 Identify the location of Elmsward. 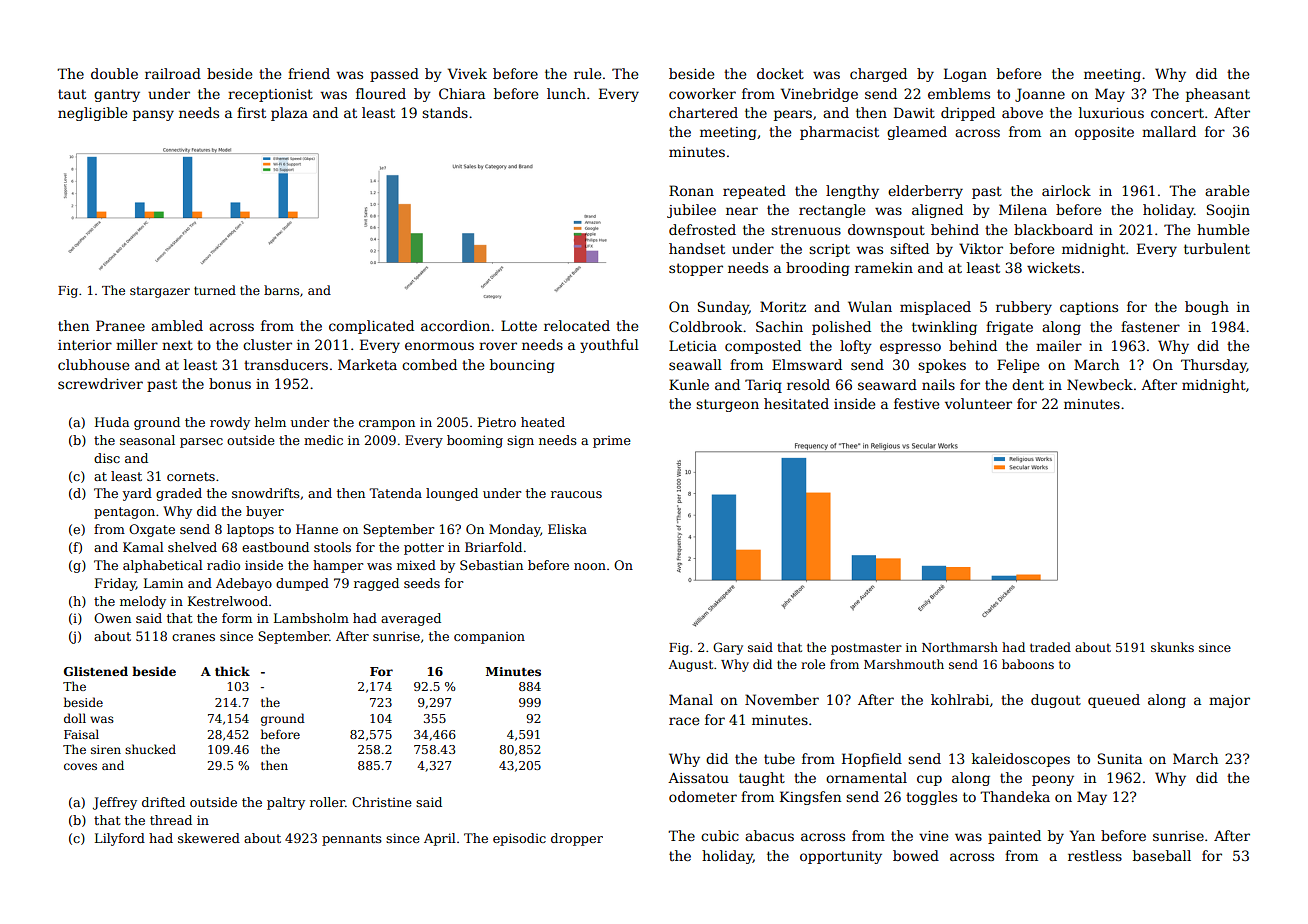
(807, 364).
